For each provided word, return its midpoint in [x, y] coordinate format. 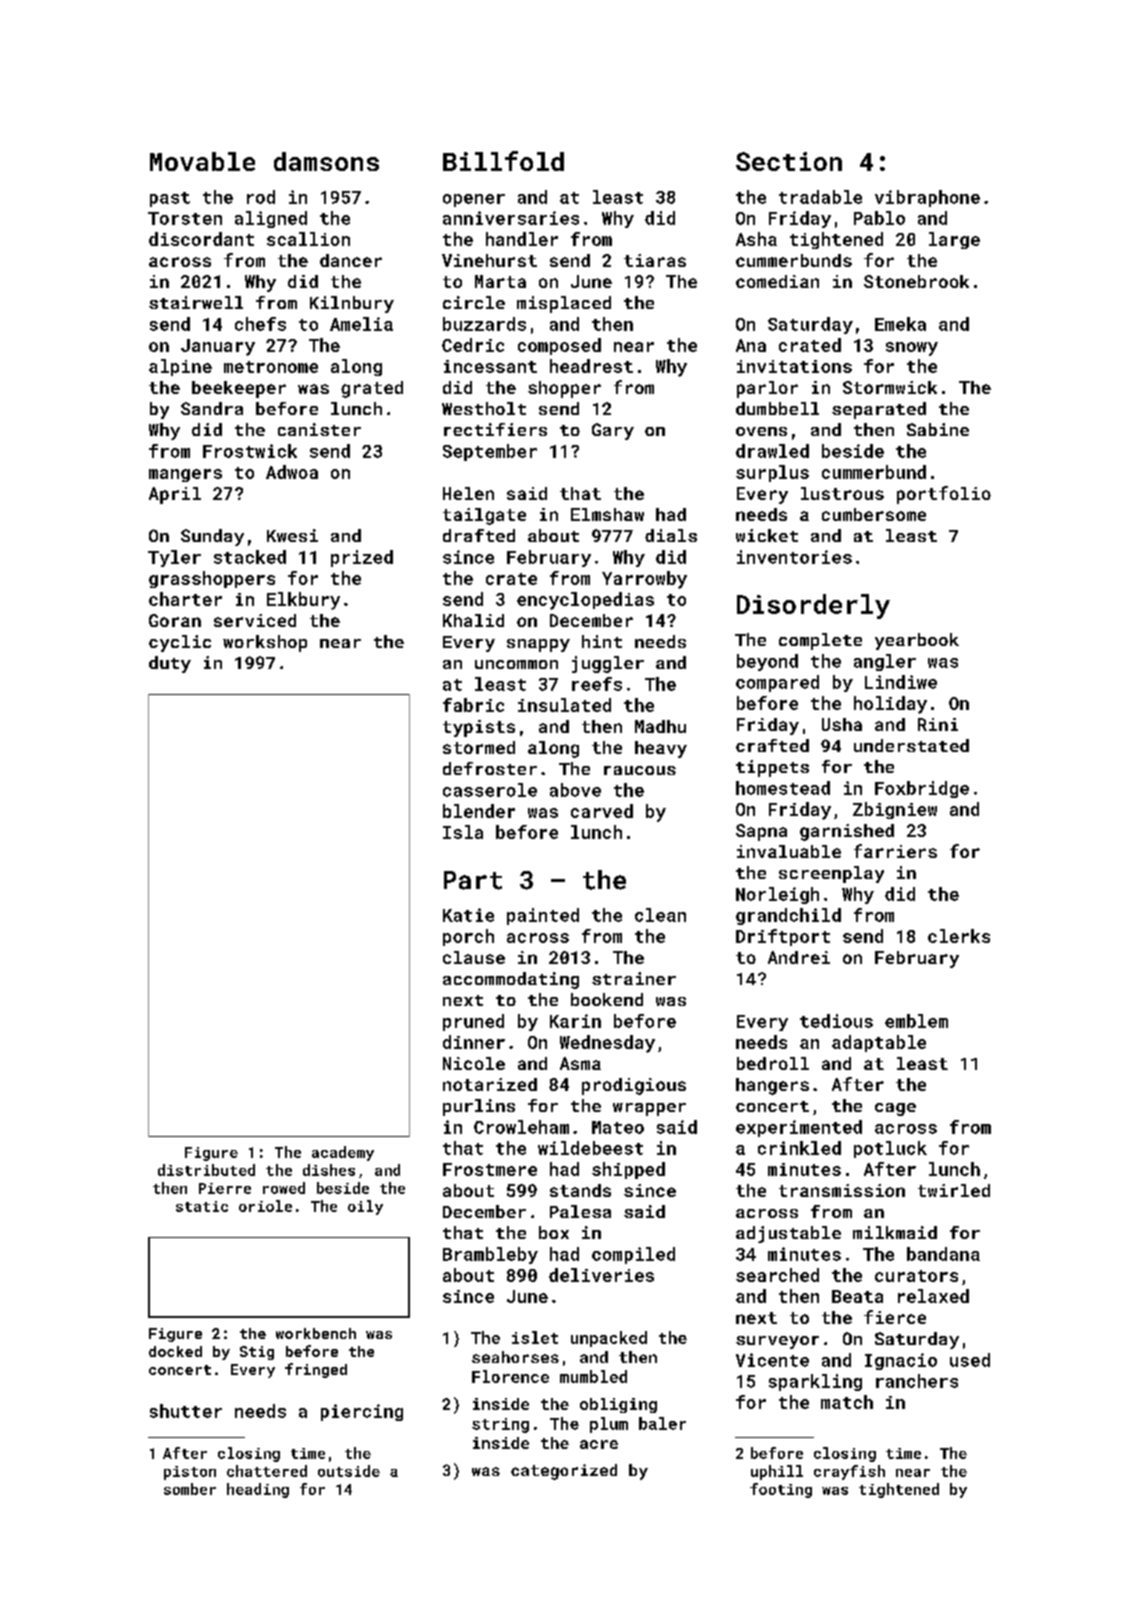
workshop [265, 643]
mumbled [593, 1376]
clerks [959, 936]
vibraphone [927, 198]
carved [602, 811]
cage [895, 1109]
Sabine [938, 429]
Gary [613, 431]
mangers [185, 475]
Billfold [503, 161]
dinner [474, 1042]
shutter [186, 1411]
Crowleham [521, 1127]
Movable [202, 161]
